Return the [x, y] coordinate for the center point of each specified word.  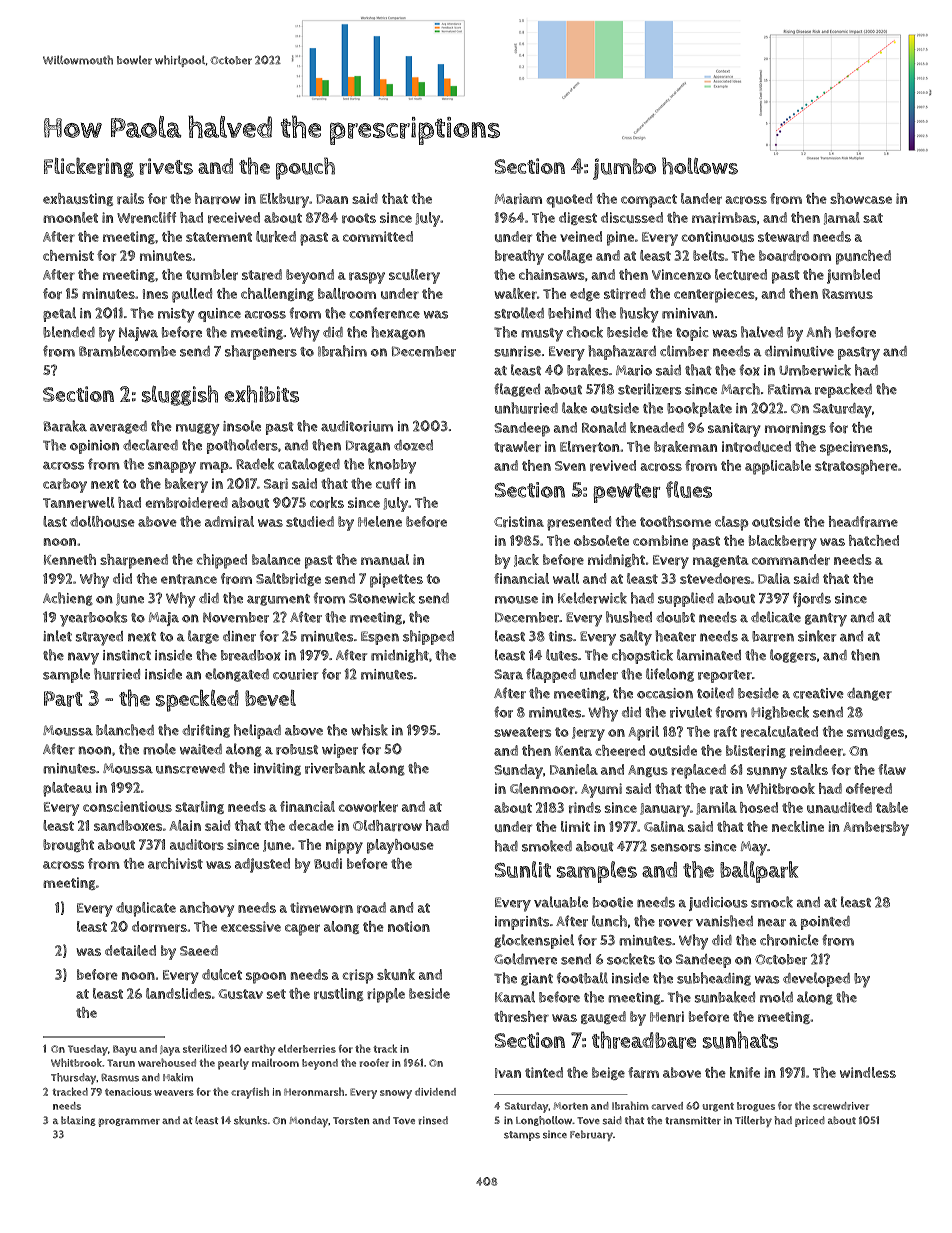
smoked [547, 846]
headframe [863, 521]
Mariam [518, 198]
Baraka [65, 426]
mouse [516, 600]
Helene [380, 521]
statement [219, 237]
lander [701, 198]
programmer [129, 1122]
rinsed [433, 1120]
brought [68, 845]
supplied [686, 599]
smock [772, 902]
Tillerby [753, 1121]
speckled [197, 700]
